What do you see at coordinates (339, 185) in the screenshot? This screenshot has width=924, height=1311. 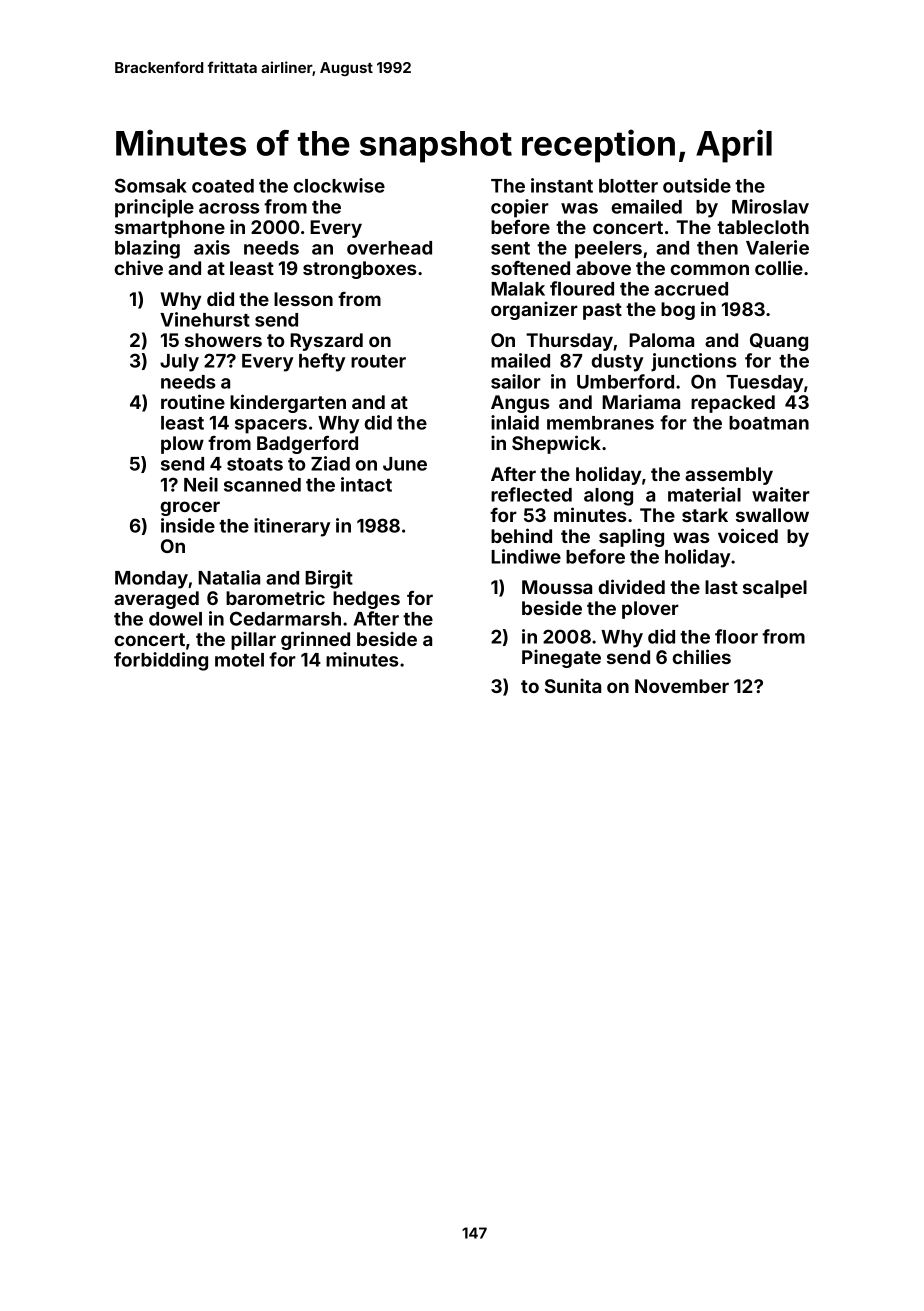 I see `clockwise` at bounding box center [339, 185].
